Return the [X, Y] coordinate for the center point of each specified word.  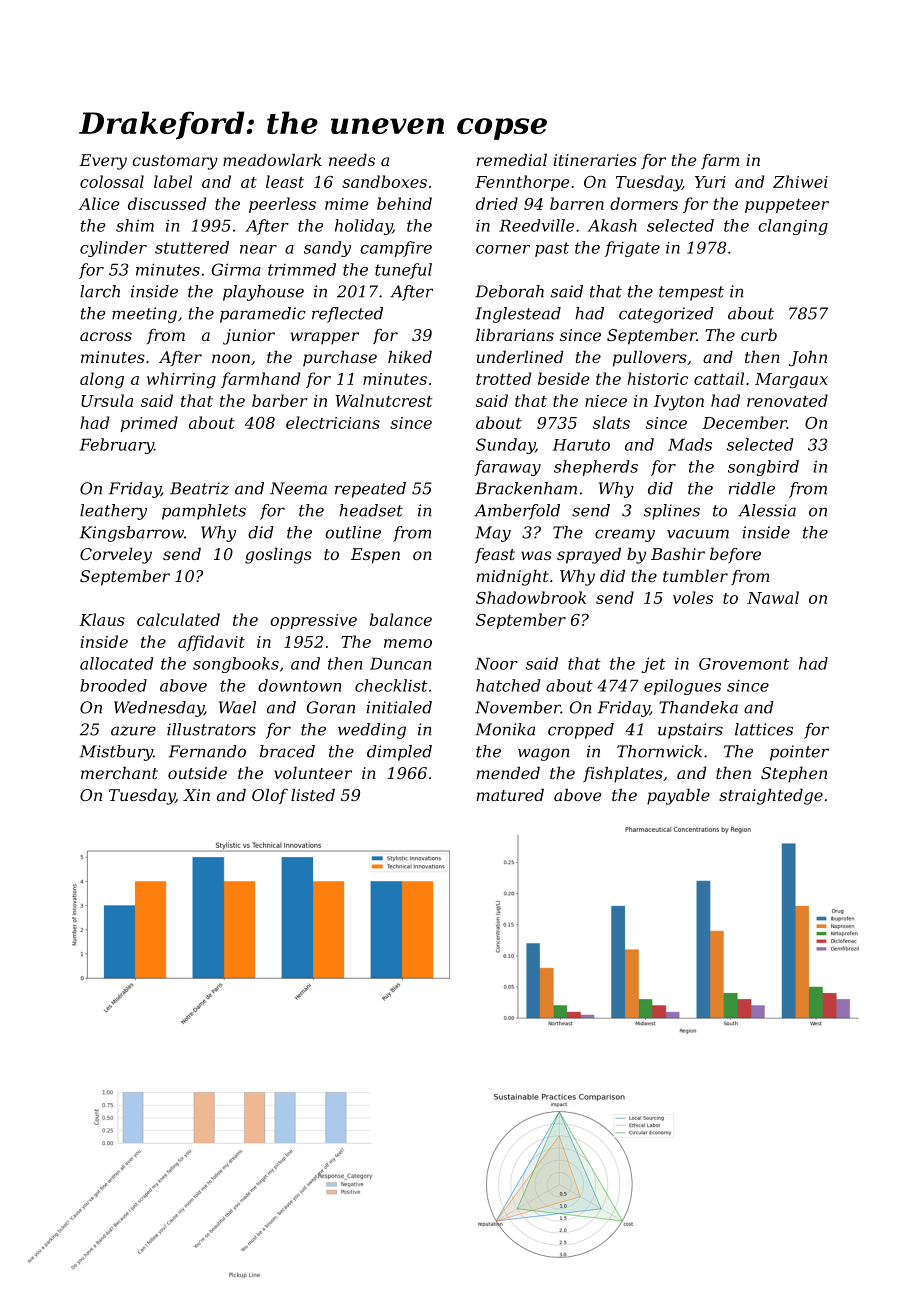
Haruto [581, 445]
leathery [113, 512]
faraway [507, 468]
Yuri [710, 182]
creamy [625, 535]
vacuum [698, 534]
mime [347, 204]
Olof [270, 796]
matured [510, 795]
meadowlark [272, 160]
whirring [181, 380]
